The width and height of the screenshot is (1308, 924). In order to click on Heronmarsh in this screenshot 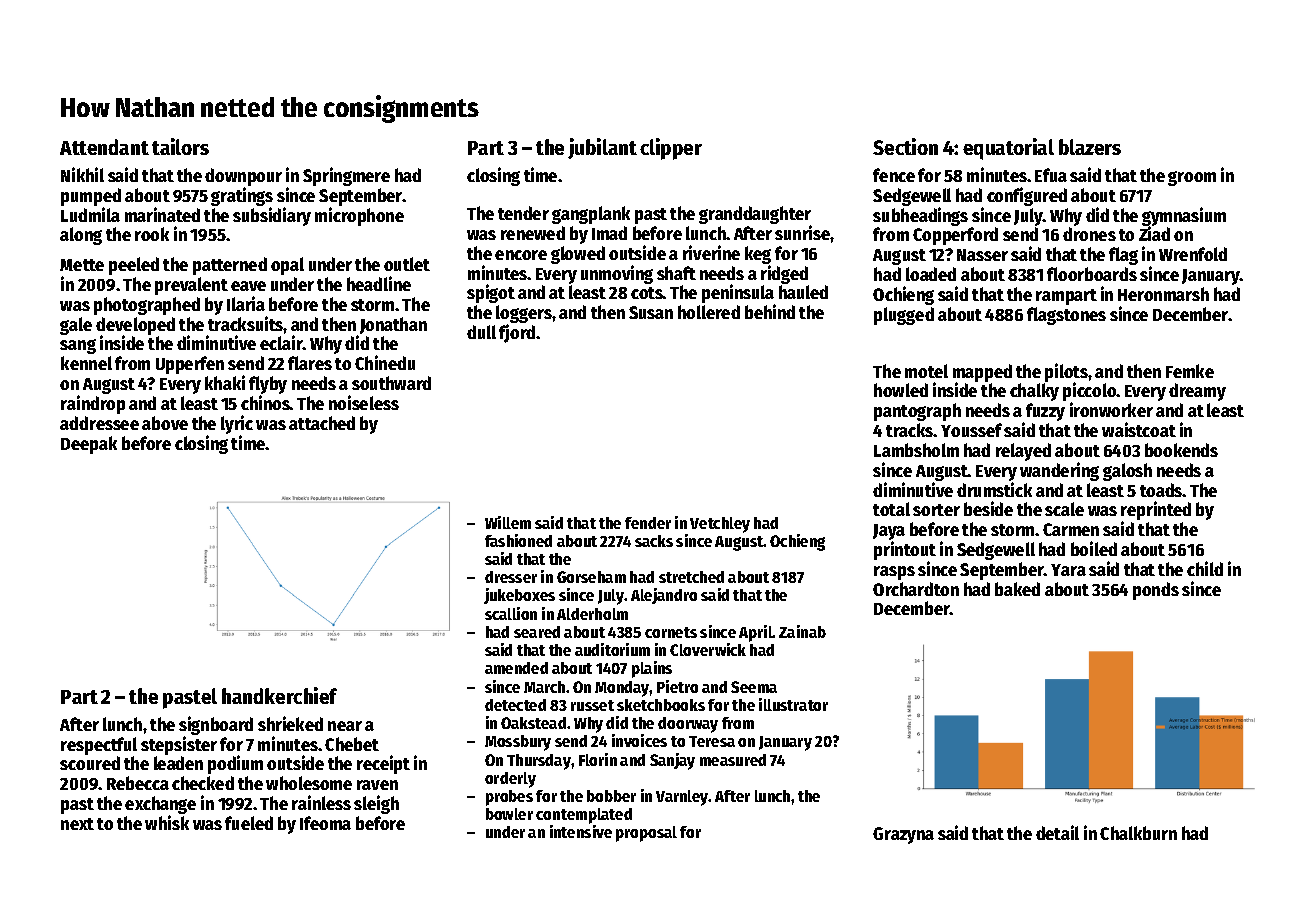, I will do `click(1163, 294)`.
